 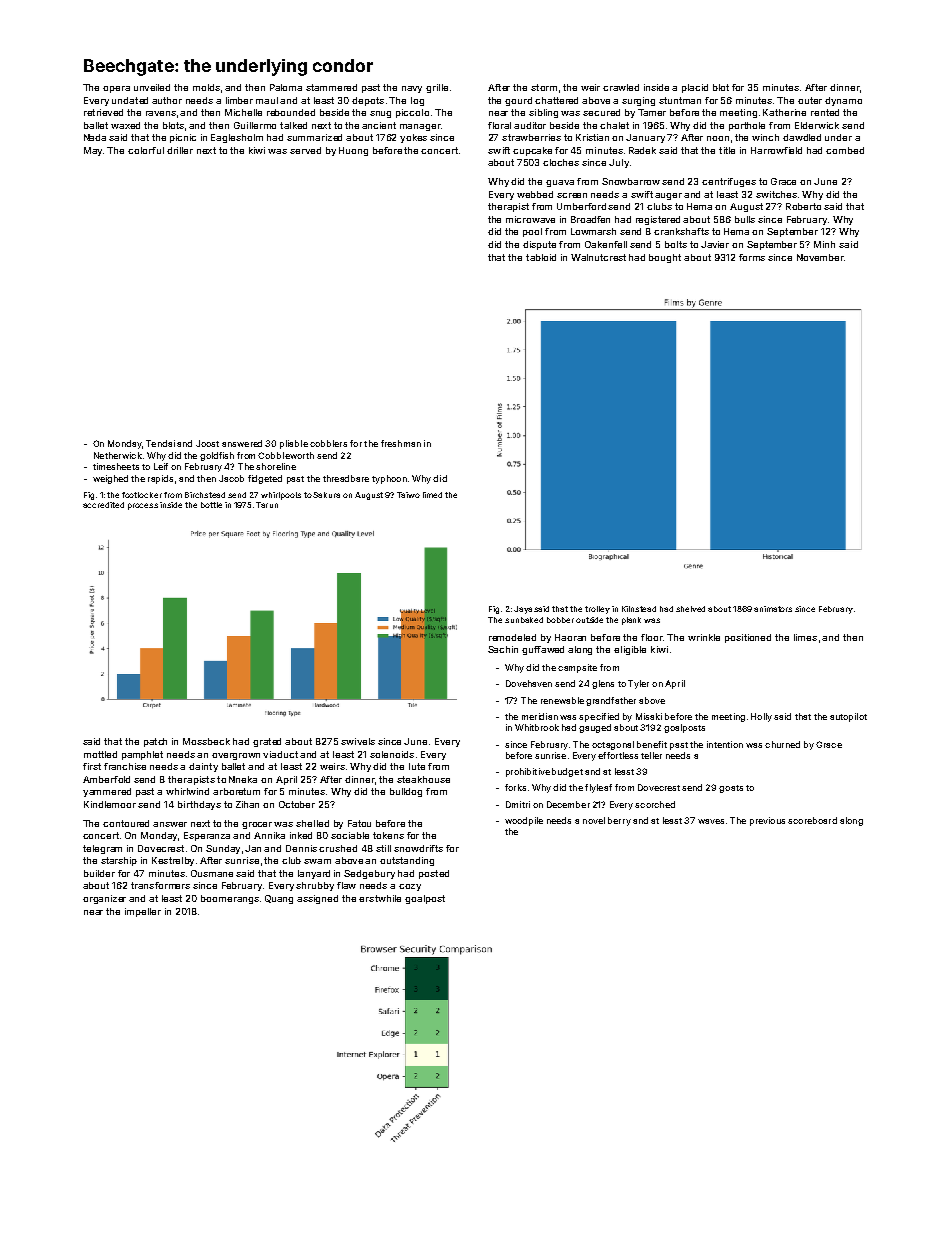 I want to click on bought, so click(x=665, y=258).
